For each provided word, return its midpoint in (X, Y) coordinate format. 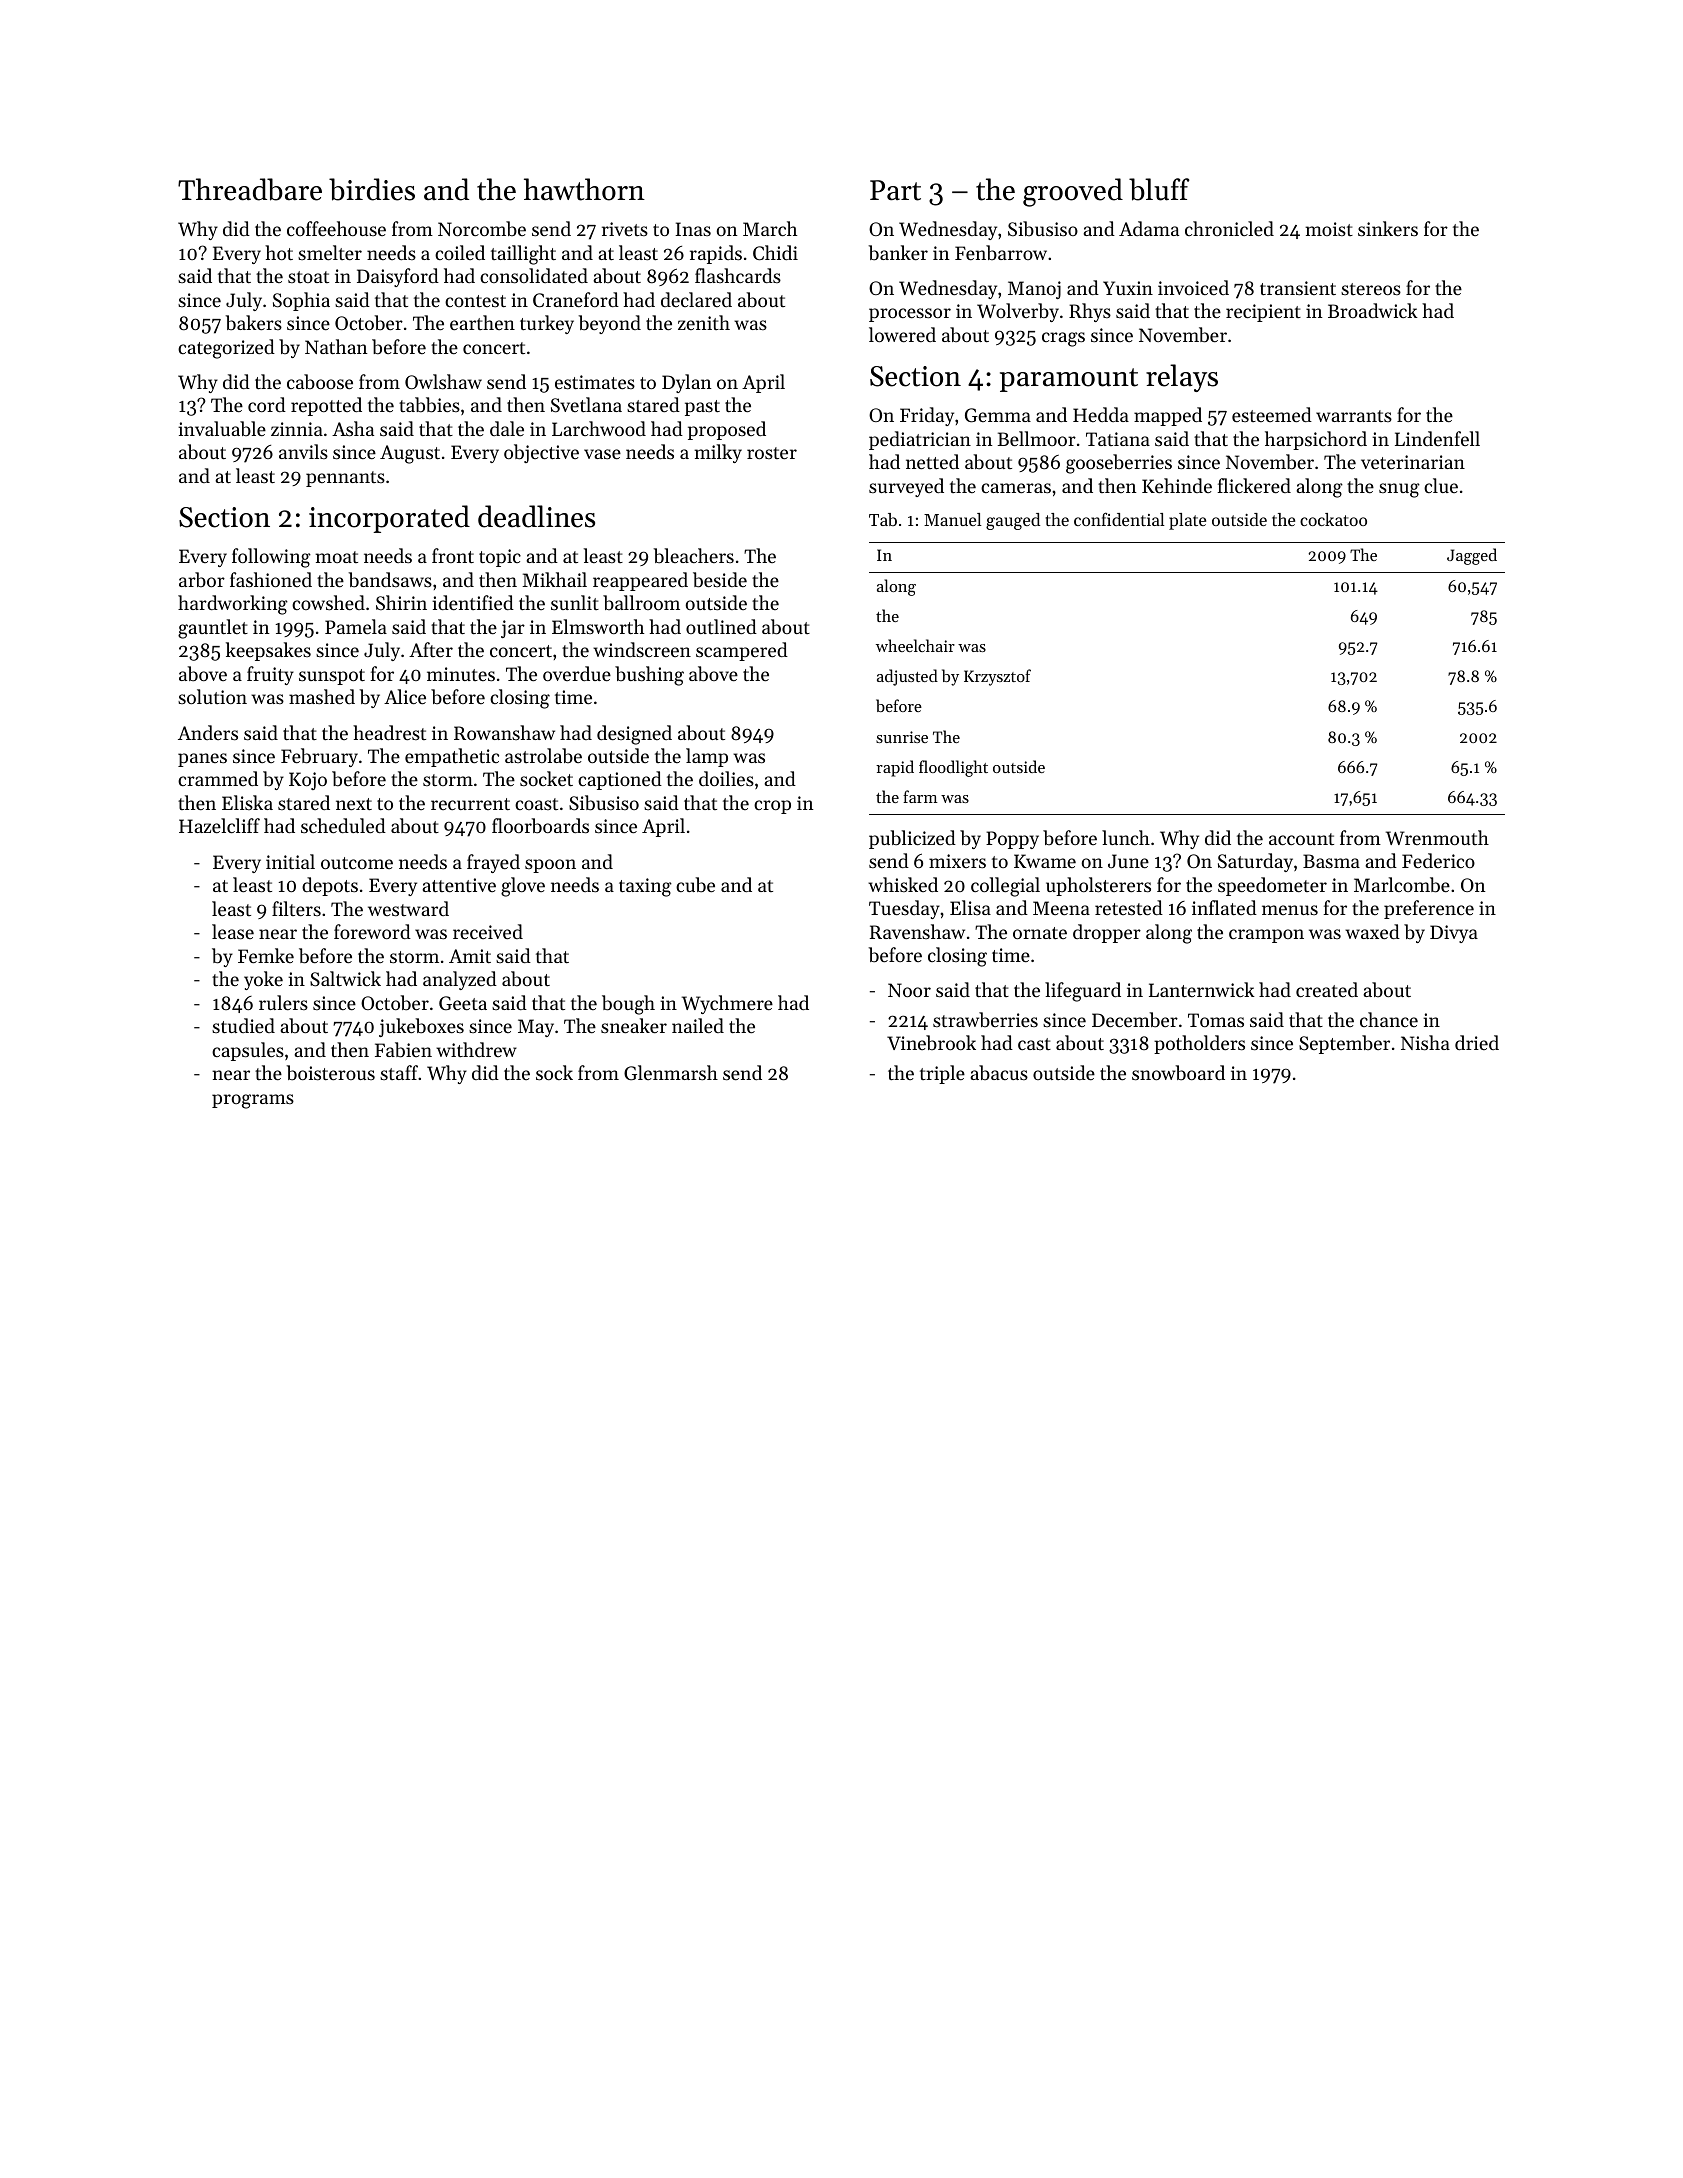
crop (772, 807)
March (770, 228)
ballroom (641, 602)
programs (253, 1101)
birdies (372, 189)
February (319, 757)
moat (336, 557)
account (1301, 839)
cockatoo (1333, 519)
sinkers (1388, 228)
